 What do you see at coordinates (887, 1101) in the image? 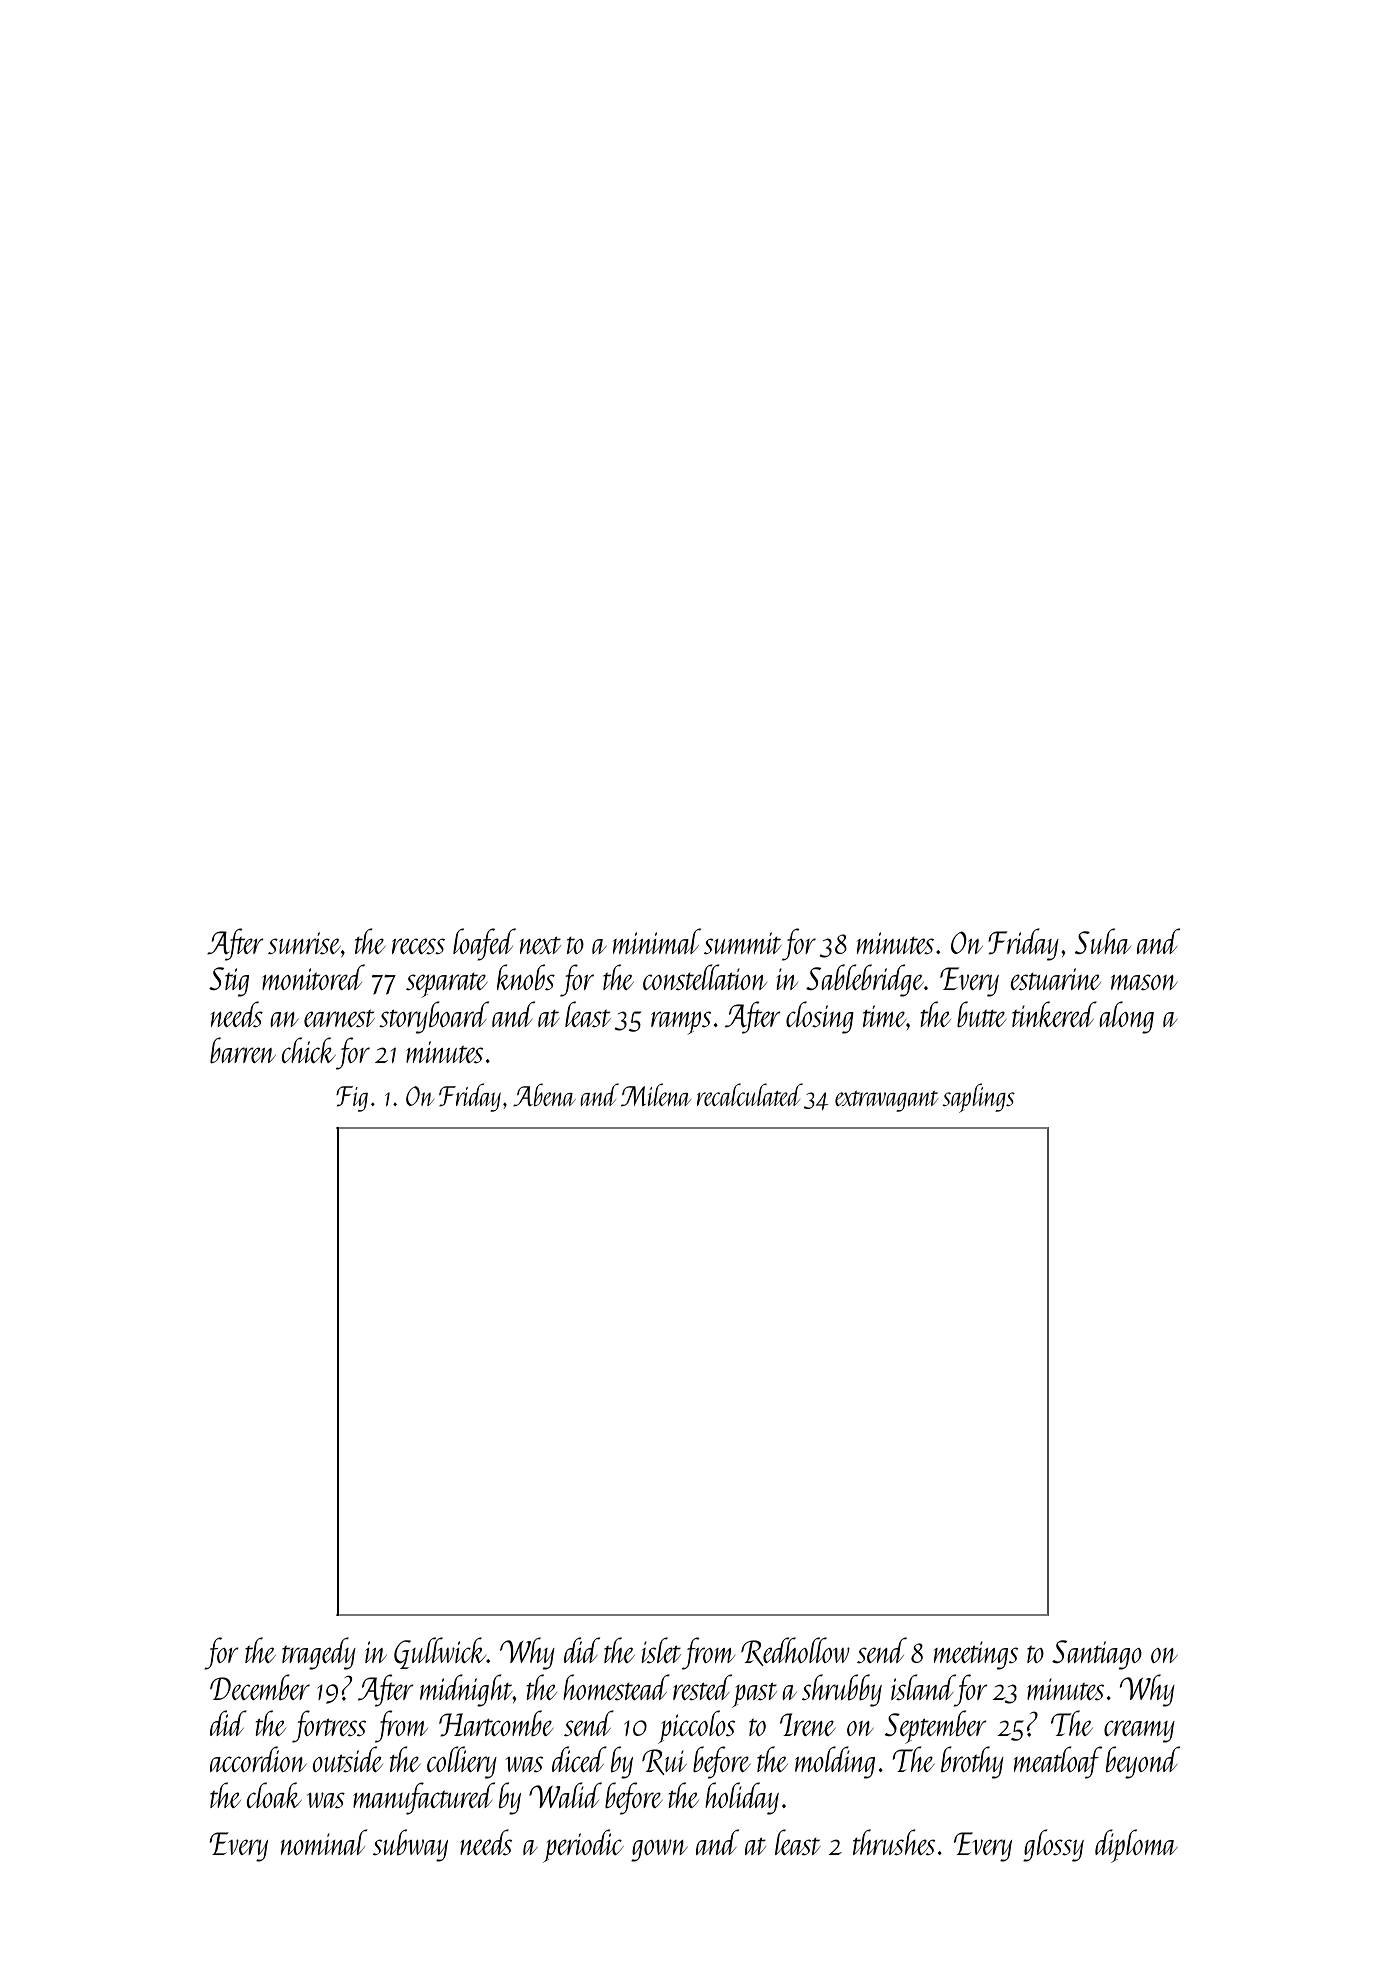
I see `extravagant` at bounding box center [887, 1101].
